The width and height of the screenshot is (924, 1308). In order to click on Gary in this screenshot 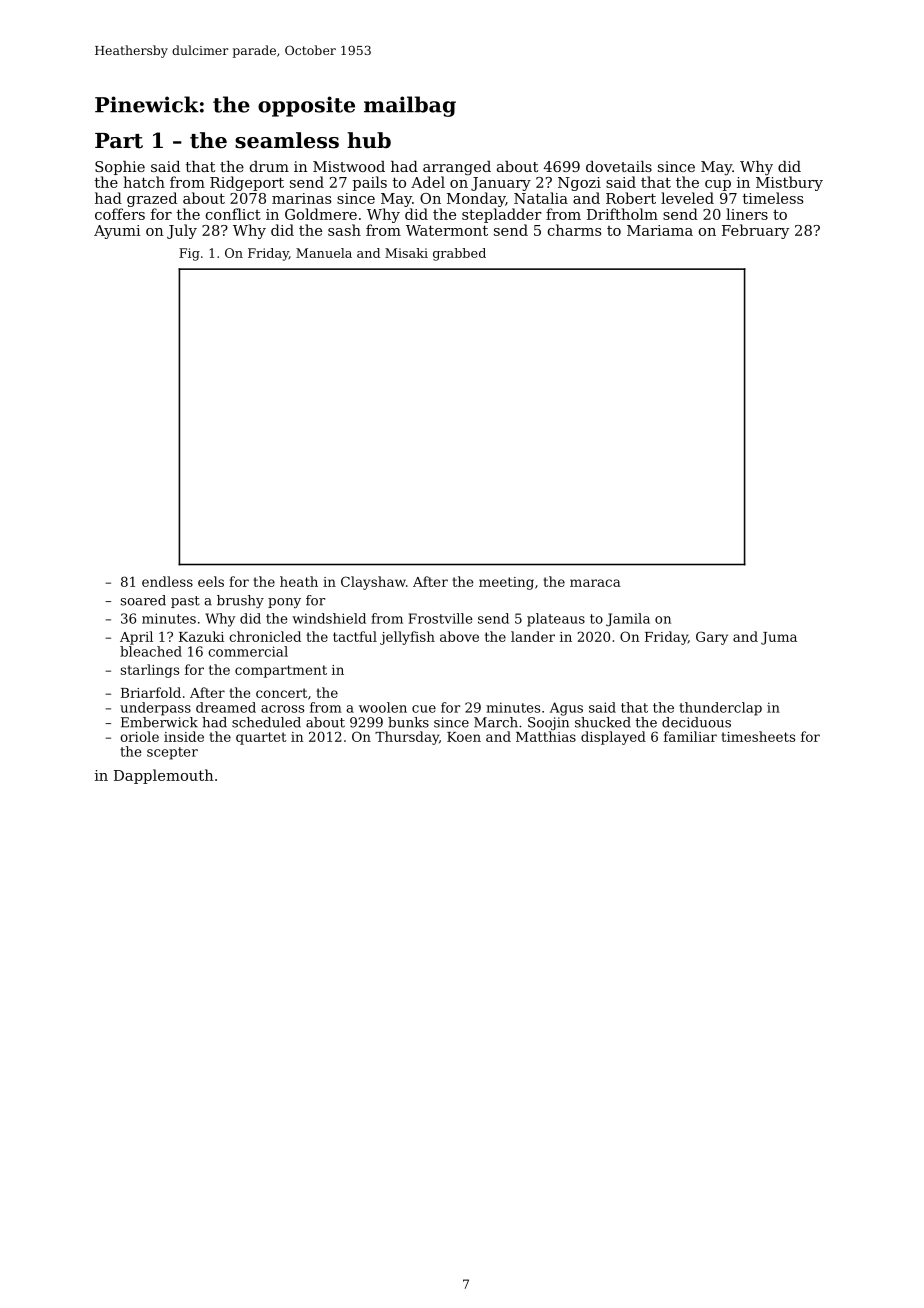, I will do `click(712, 638)`.
